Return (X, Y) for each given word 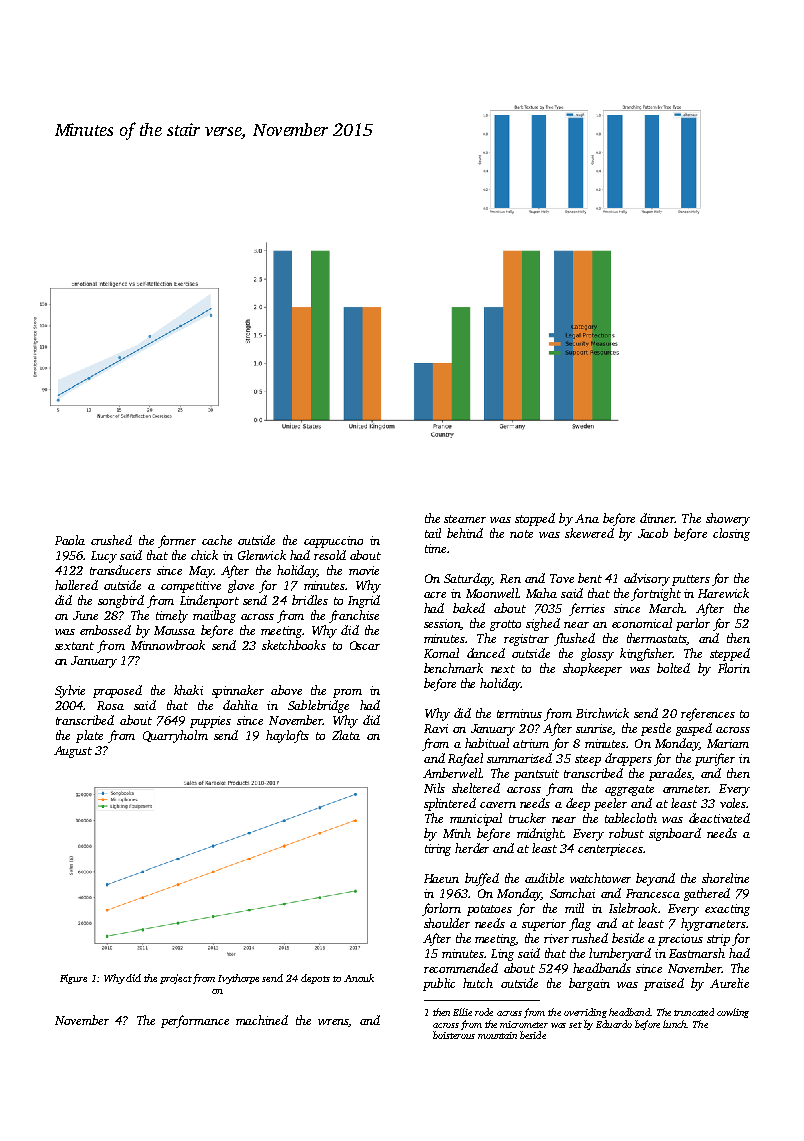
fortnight (656, 594)
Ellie (462, 1012)
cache (217, 540)
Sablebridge (318, 706)
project (176, 979)
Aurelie (729, 983)
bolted (673, 668)
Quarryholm (175, 736)
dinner (657, 518)
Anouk (359, 978)
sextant (74, 646)
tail (433, 533)
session (442, 623)
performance (195, 1021)
